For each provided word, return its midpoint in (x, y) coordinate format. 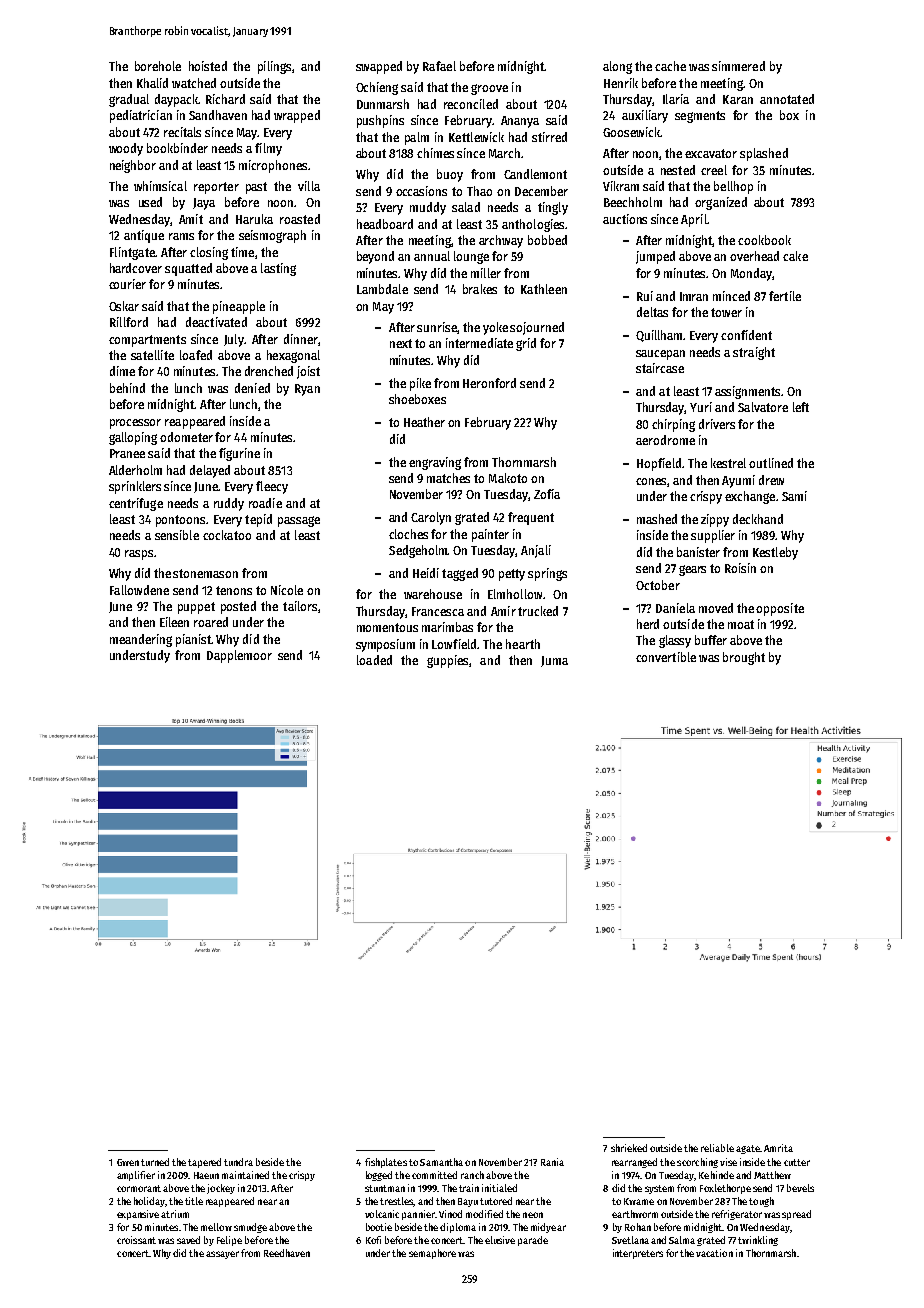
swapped (379, 67)
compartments (147, 341)
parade (533, 1241)
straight (754, 353)
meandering (141, 640)
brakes (480, 289)
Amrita (778, 1148)
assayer (222, 1255)
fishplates (386, 1163)
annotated (787, 99)
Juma (554, 661)
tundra (238, 1162)
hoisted (208, 66)
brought (744, 658)
